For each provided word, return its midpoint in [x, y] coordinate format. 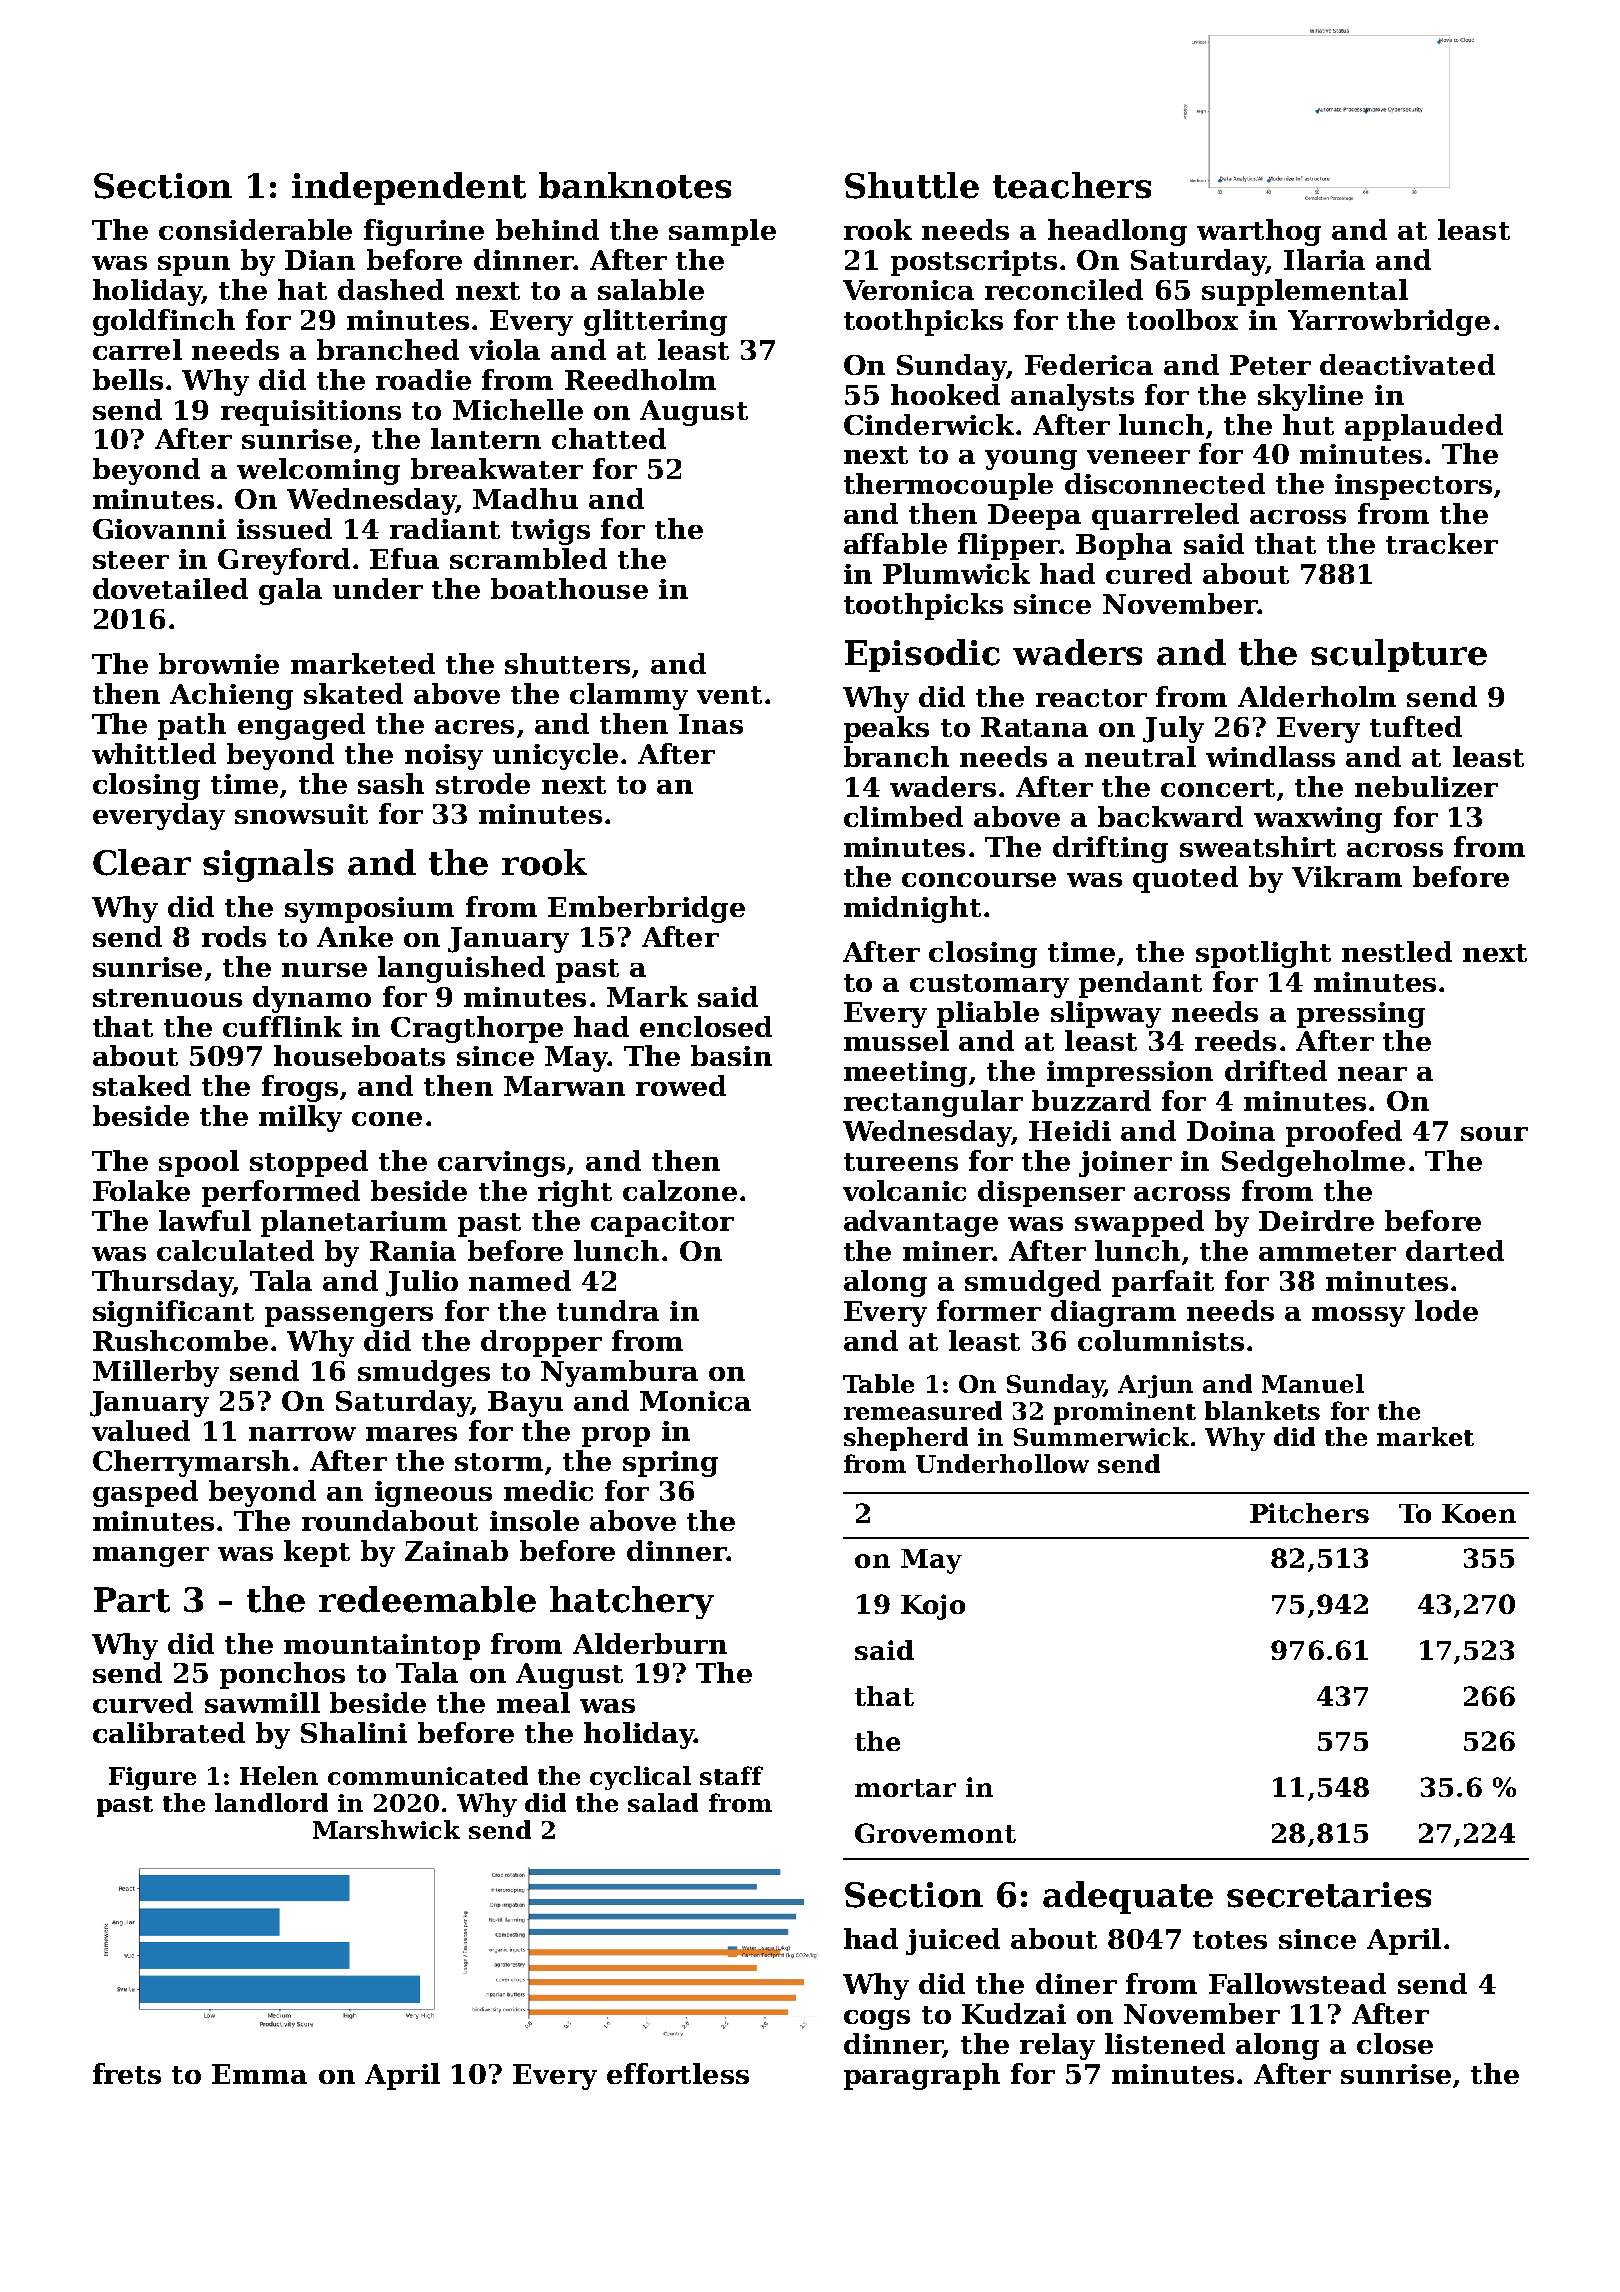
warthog [1259, 232]
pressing [1361, 1015]
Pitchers [1309, 1513]
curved [143, 1702]
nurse [324, 970]
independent [409, 188]
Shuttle [912, 185]
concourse [979, 880]
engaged [301, 726]
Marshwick [386, 1829]
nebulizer [1426, 786]
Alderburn [650, 1643]
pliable [988, 1014]
